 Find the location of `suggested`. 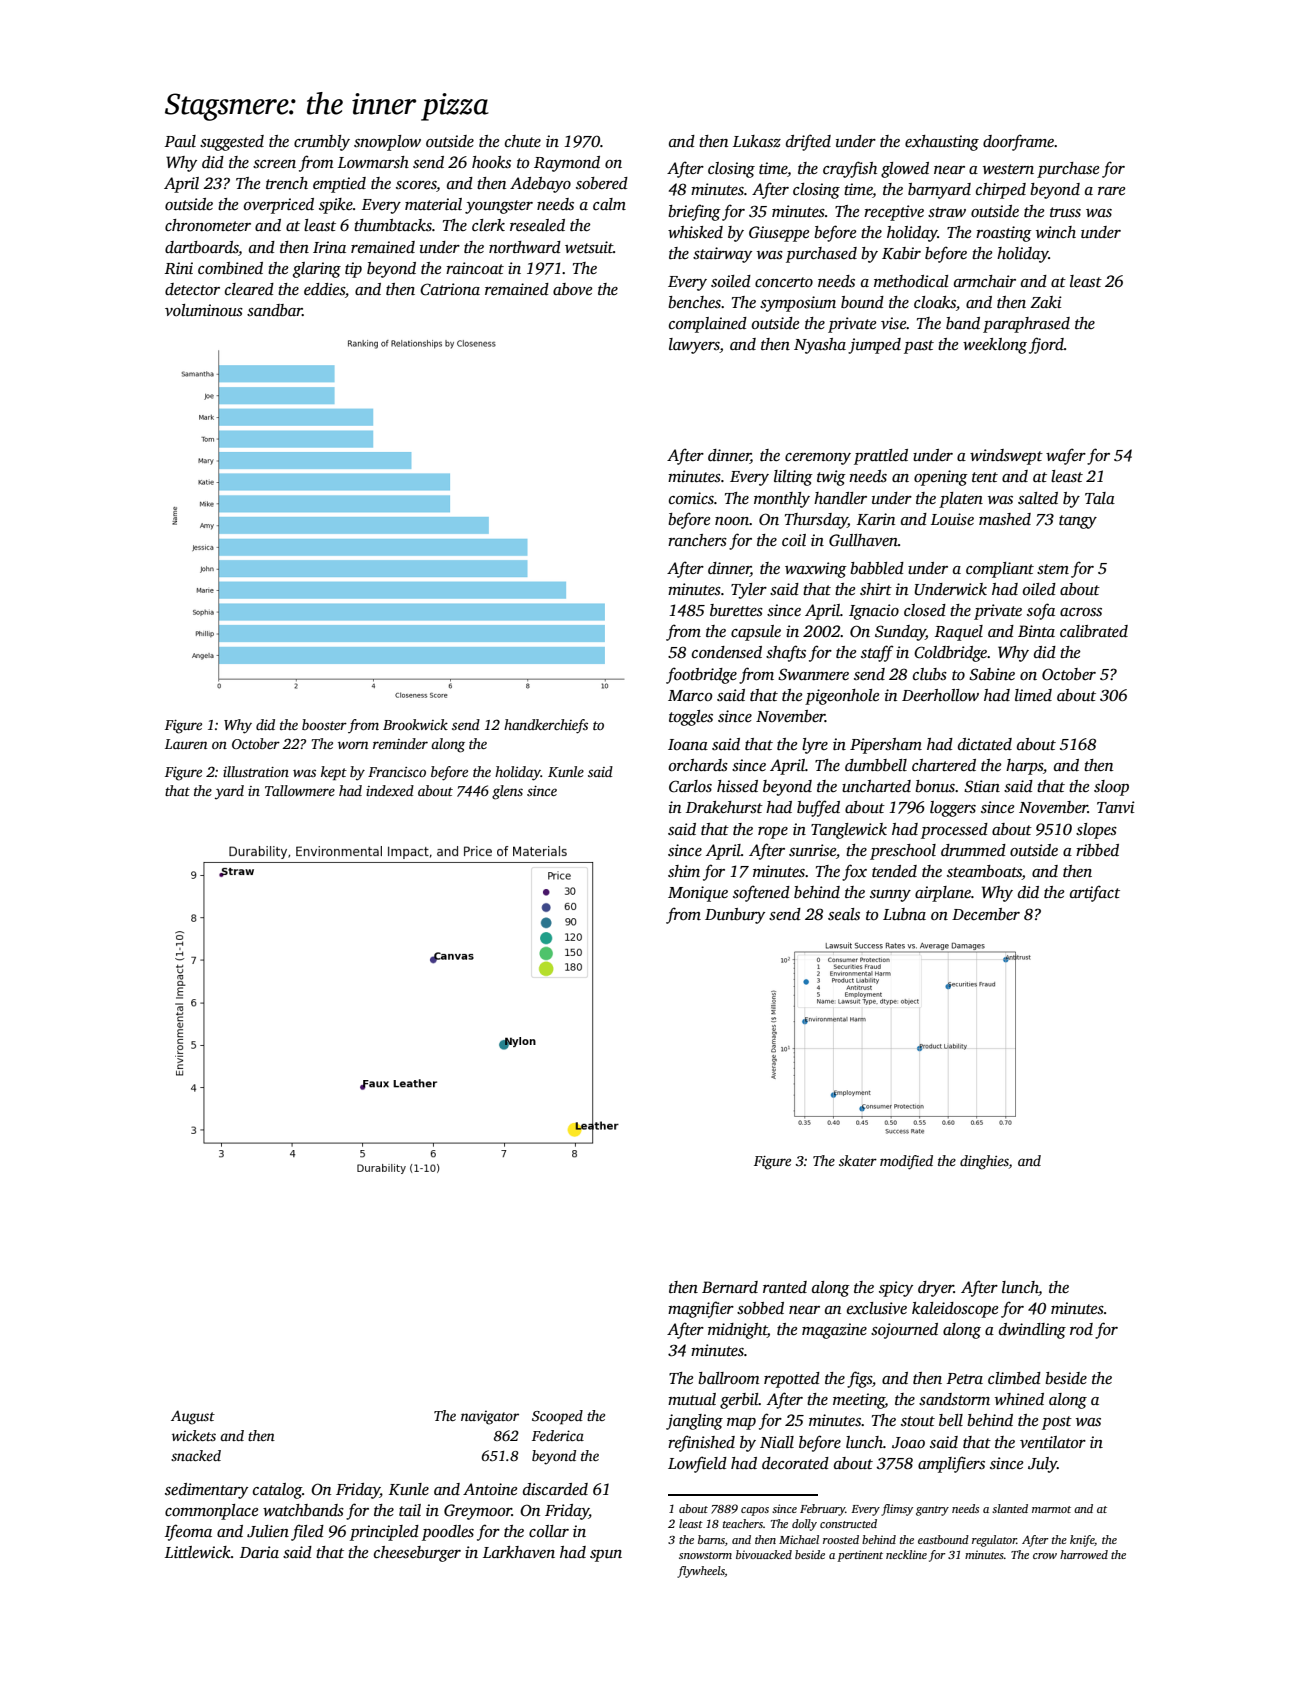

suggested is located at coordinates (232, 143).
